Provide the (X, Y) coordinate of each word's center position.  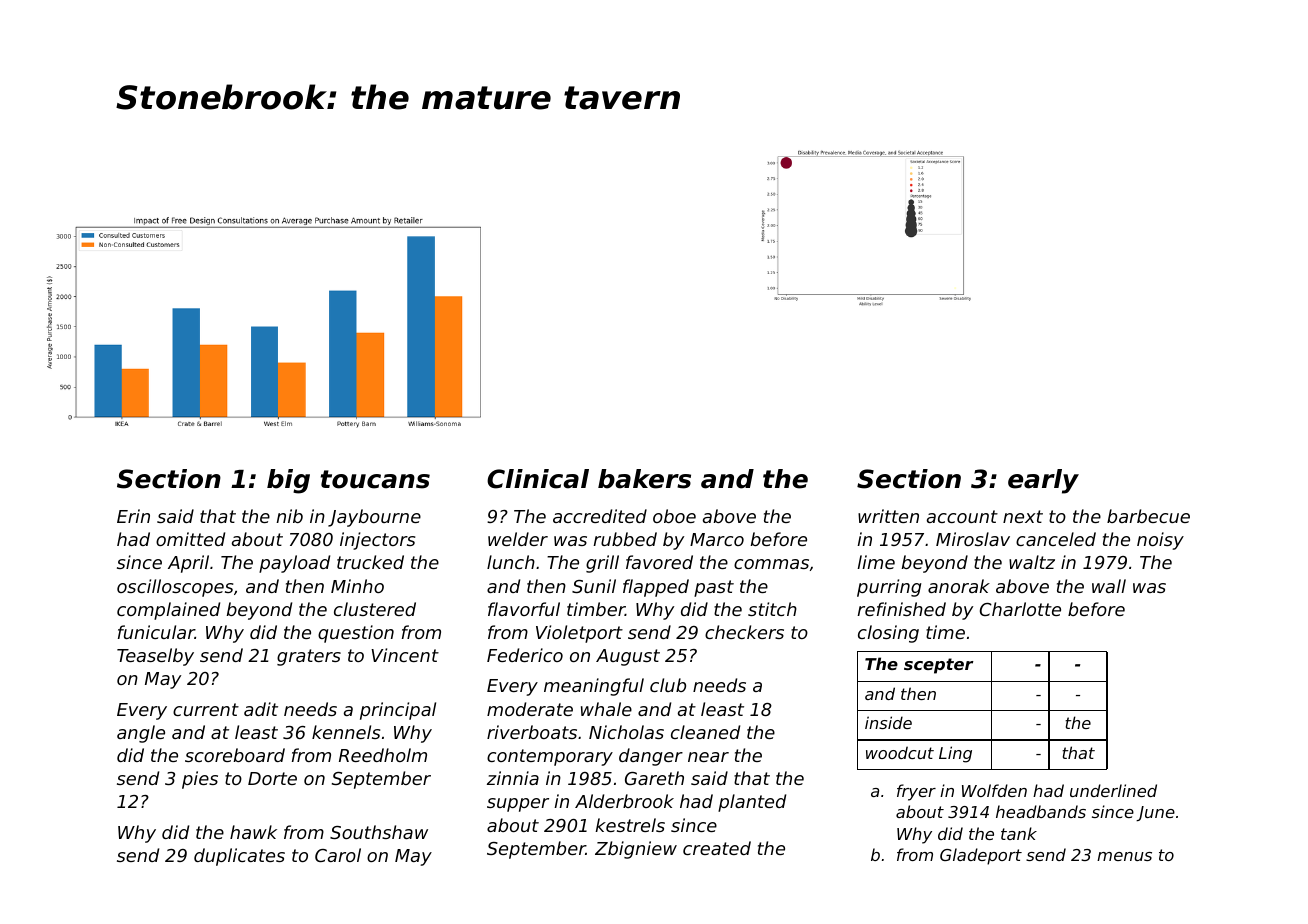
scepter (939, 666)
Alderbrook (624, 801)
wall (1109, 586)
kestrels (630, 825)
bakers (644, 479)
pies (200, 780)
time (945, 632)
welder (518, 539)
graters (309, 657)
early (1043, 481)
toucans (375, 479)
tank (1019, 833)
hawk (253, 832)
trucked (370, 562)
